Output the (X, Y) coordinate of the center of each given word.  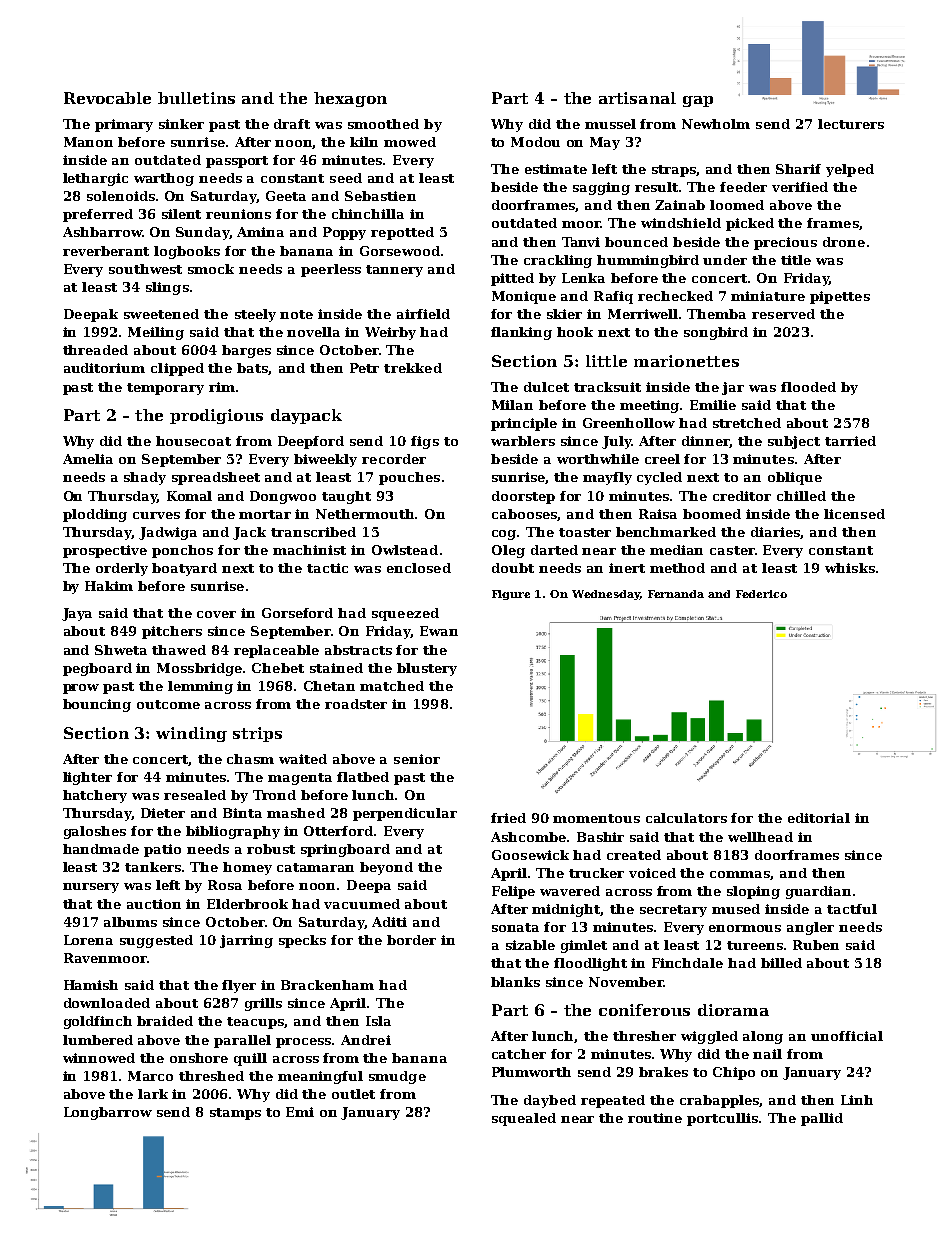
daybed (550, 1101)
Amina (260, 232)
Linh (857, 1100)
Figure (511, 595)
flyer (239, 986)
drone (844, 242)
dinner (706, 442)
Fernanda (676, 594)
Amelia (88, 459)
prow (81, 689)
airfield (423, 314)
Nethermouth (366, 514)
